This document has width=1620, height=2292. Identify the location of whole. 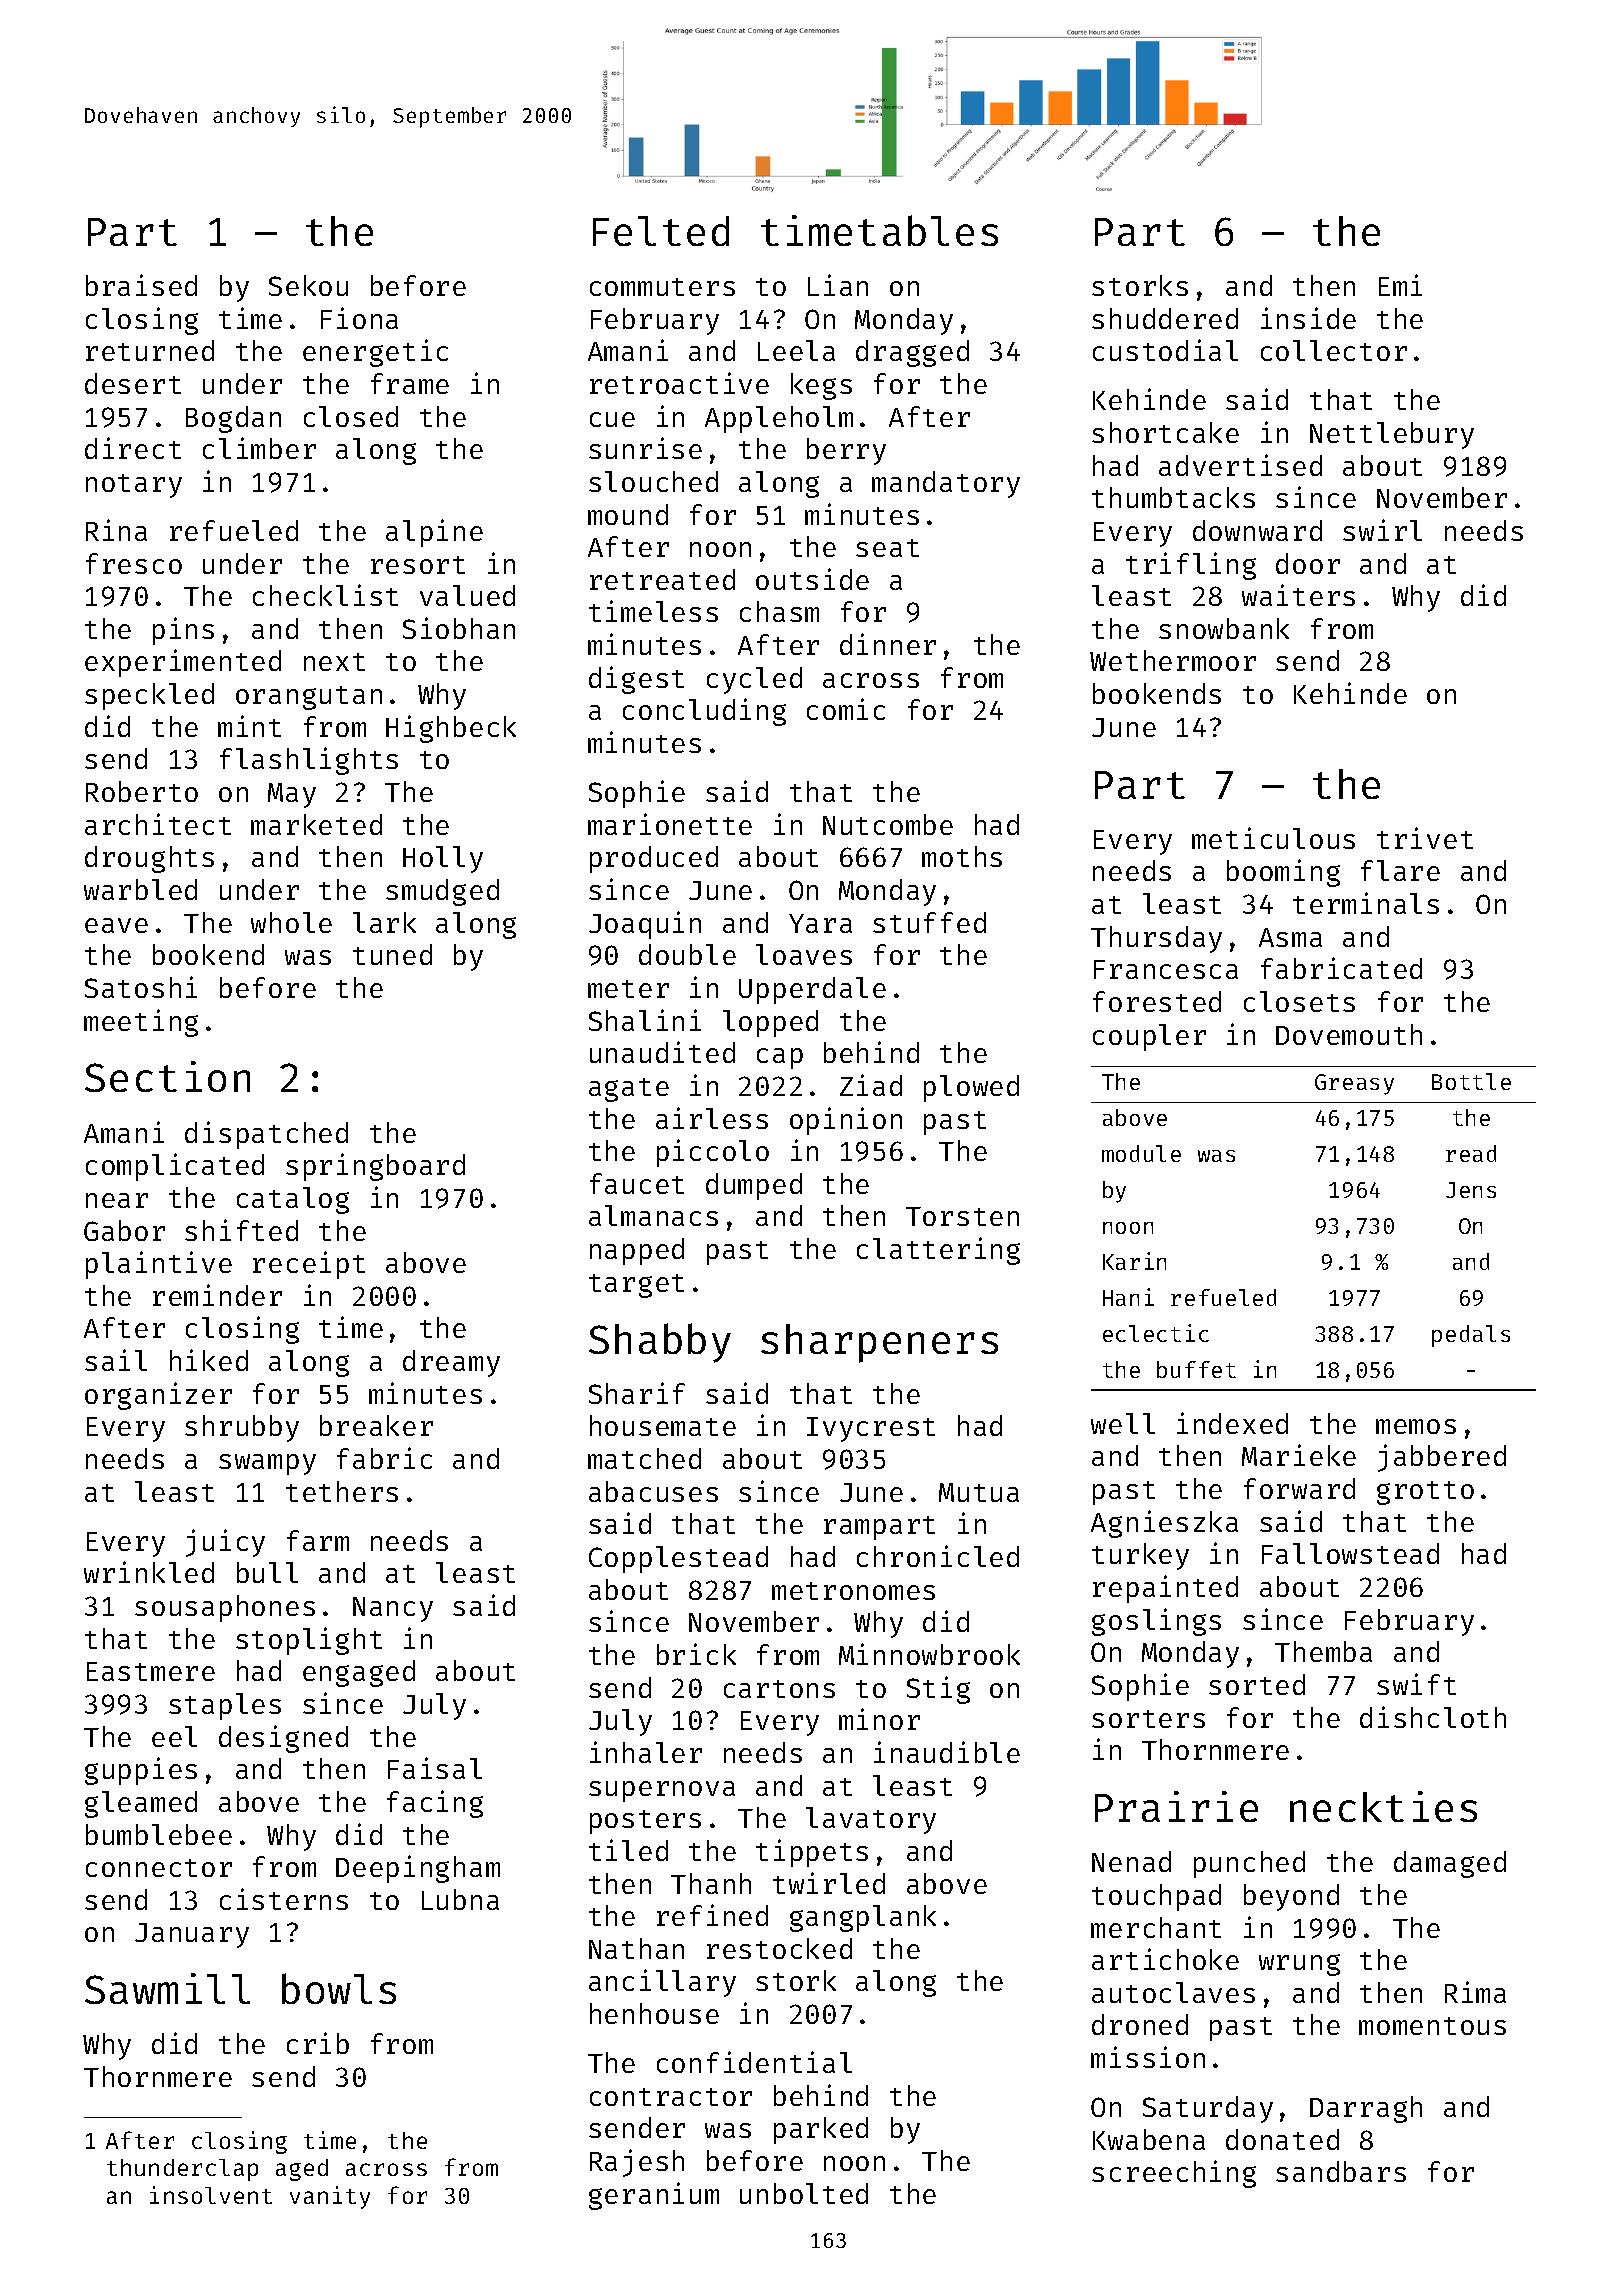
(291, 922).
